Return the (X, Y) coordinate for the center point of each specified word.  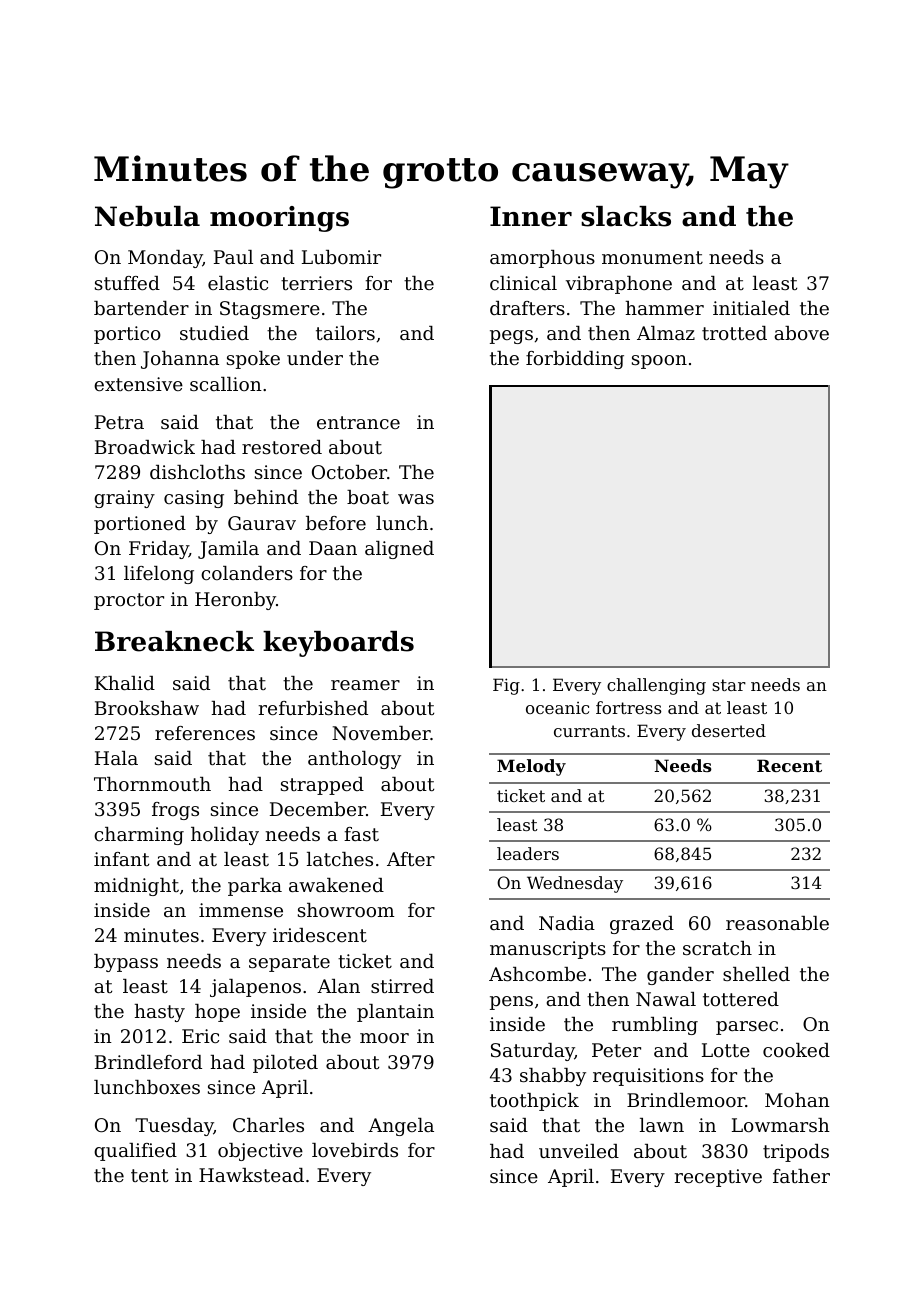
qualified (135, 1152)
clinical (523, 283)
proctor (129, 601)
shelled (756, 974)
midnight (136, 887)
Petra (119, 422)
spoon (659, 362)
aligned (399, 550)
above (802, 333)
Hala (116, 758)
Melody (531, 767)
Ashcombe (537, 974)
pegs (511, 337)
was (416, 499)
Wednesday (575, 884)
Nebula (147, 216)
